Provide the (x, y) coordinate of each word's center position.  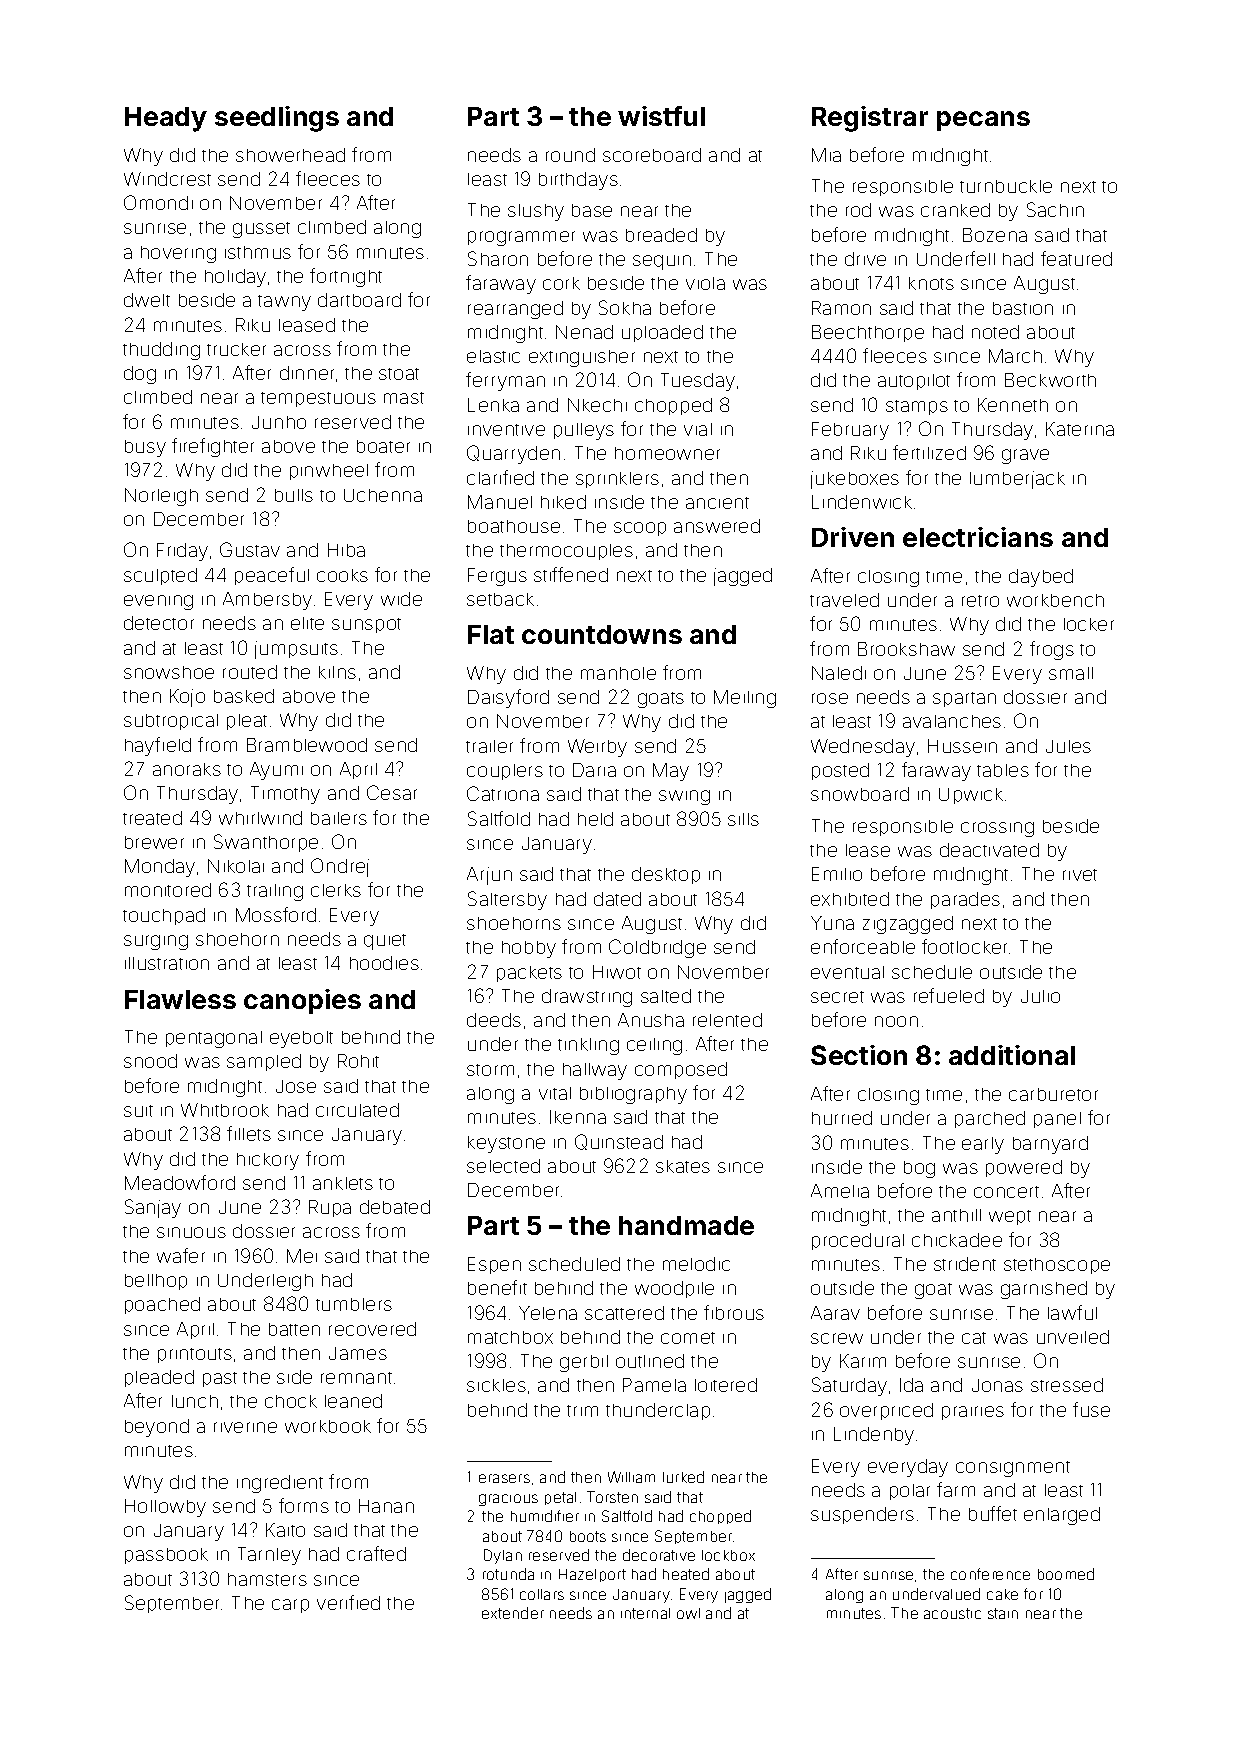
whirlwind (260, 818)
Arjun (489, 876)
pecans (983, 121)
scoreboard (652, 155)
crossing (997, 829)
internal (645, 1613)
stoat (399, 374)
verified (348, 1602)
